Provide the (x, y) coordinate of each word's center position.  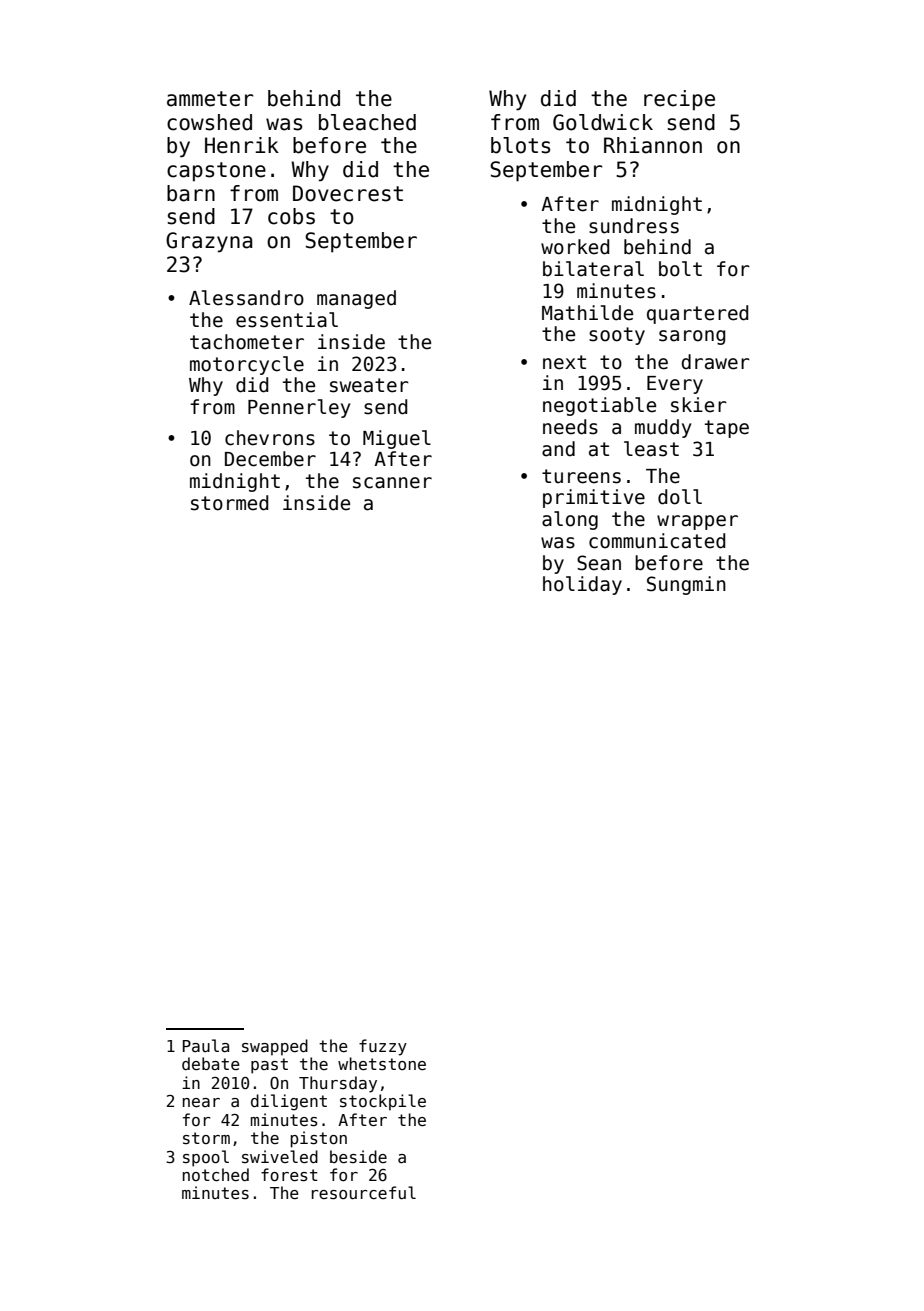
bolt (680, 269)
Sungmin (686, 585)
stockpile (383, 1102)
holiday (582, 585)
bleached (367, 122)
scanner (392, 483)
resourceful (364, 1193)
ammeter (210, 99)
